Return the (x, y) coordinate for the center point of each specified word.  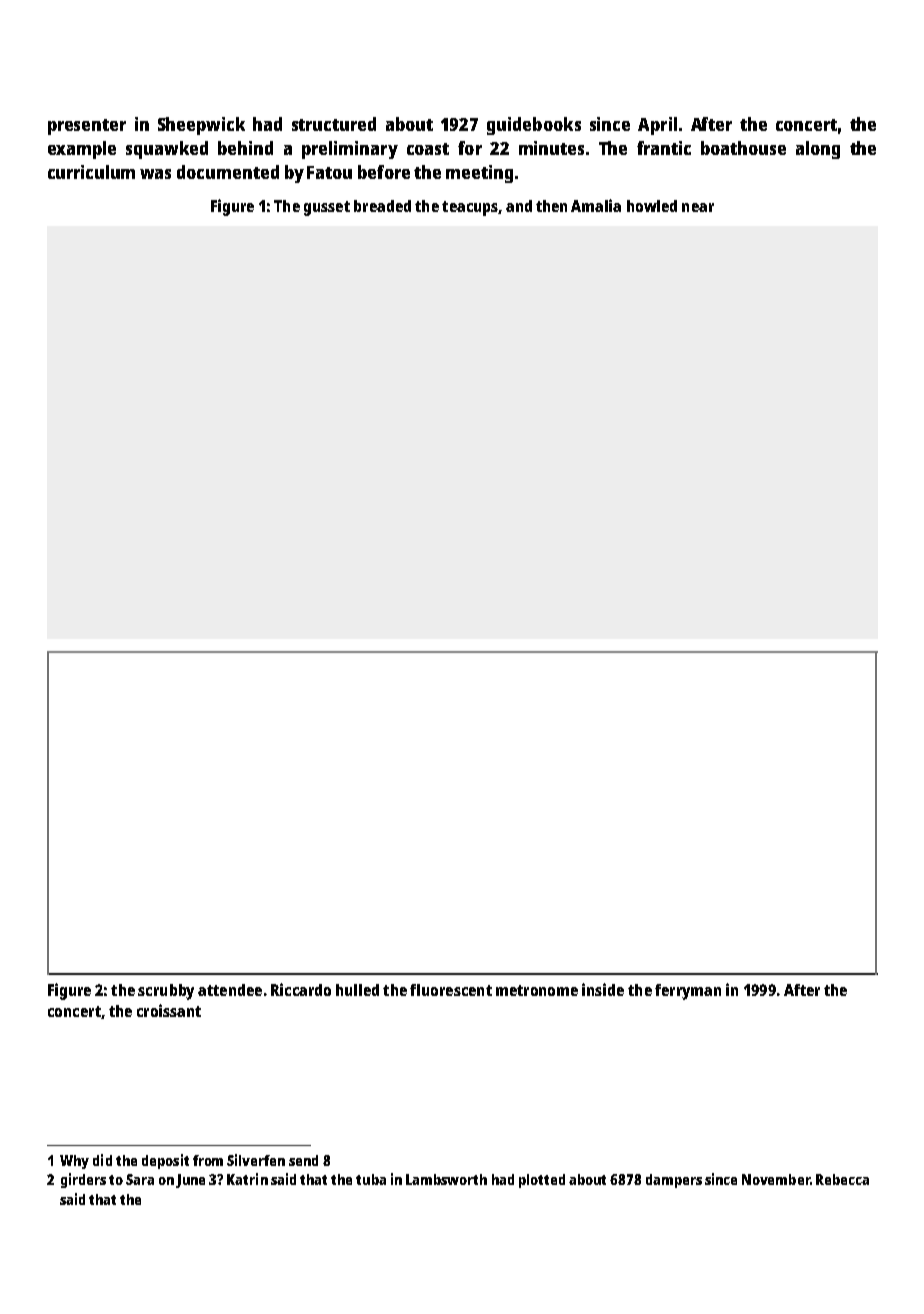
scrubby (166, 992)
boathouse (743, 148)
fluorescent (451, 990)
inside (603, 989)
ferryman (688, 992)
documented (228, 172)
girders (83, 1180)
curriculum (91, 172)
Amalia (596, 205)
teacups (470, 208)
